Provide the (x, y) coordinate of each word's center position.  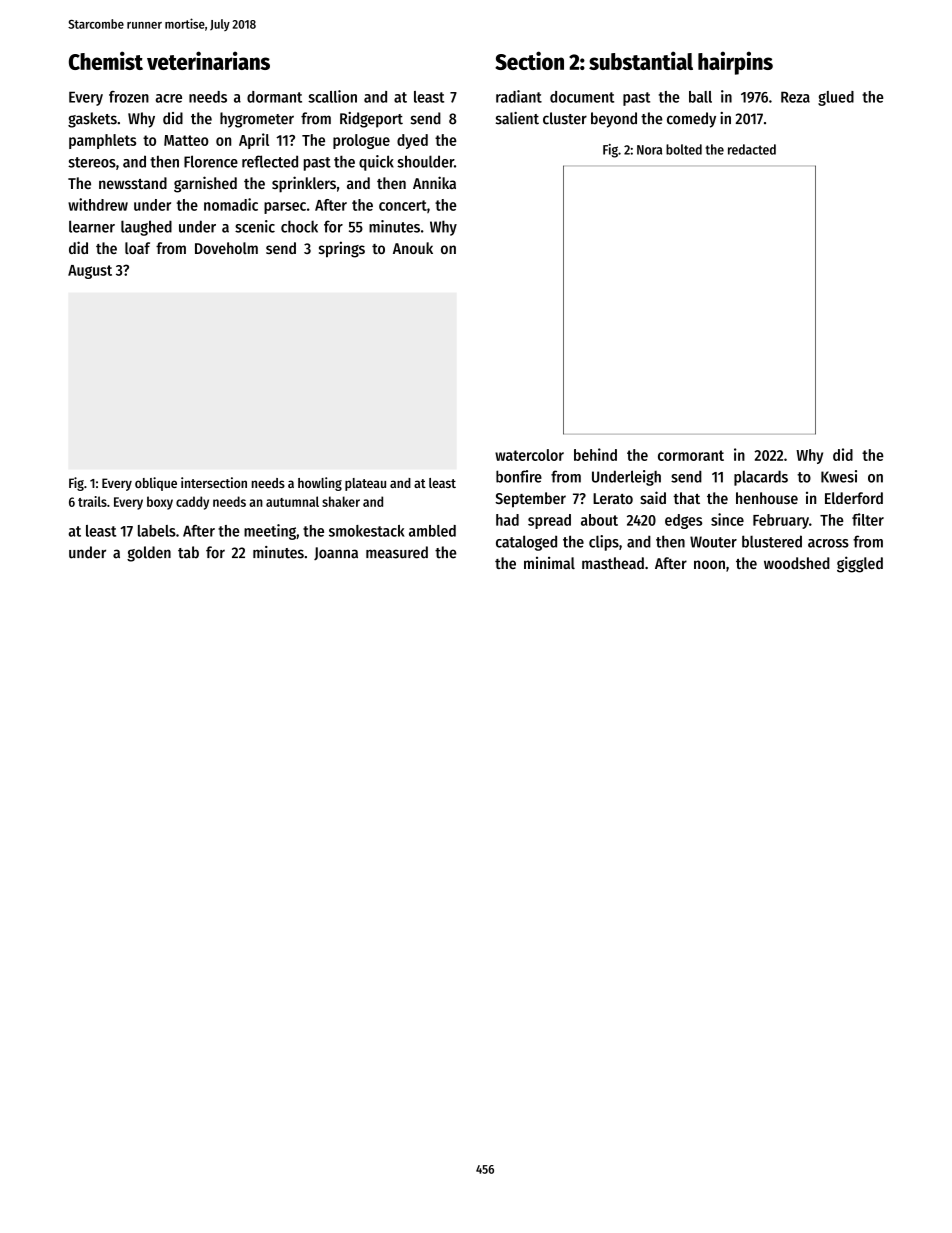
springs (342, 249)
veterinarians (208, 60)
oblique (156, 484)
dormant (274, 97)
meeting (270, 532)
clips (604, 543)
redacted (752, 149)
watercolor (529, 455)
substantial (641, 60)
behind (595, 454)
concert (403, 205)
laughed (146, 228)
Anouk (413, 248)
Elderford (854, 498)
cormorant (691, 455)
